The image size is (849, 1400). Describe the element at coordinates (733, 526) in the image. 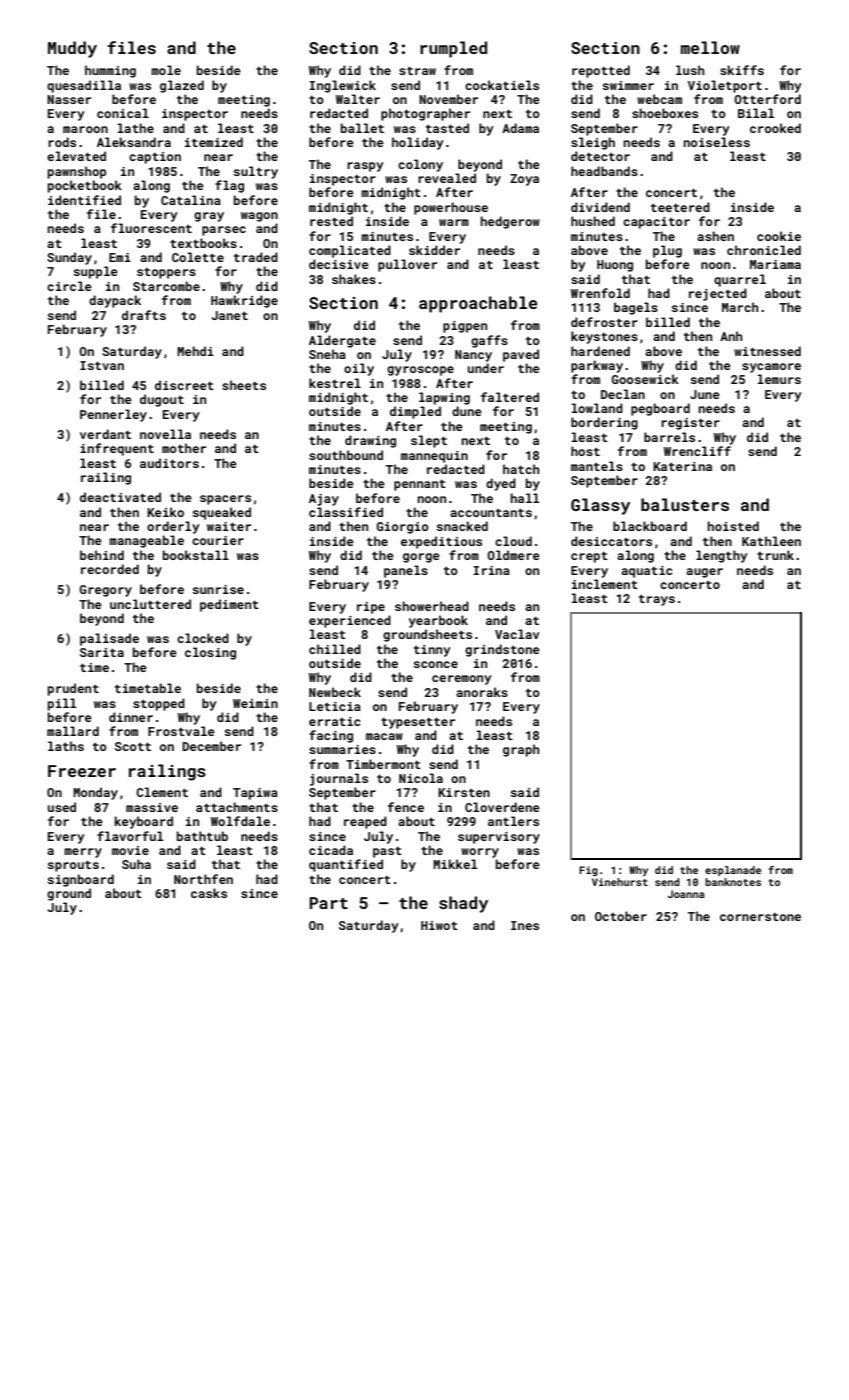

I see `hoisted` at that location.
